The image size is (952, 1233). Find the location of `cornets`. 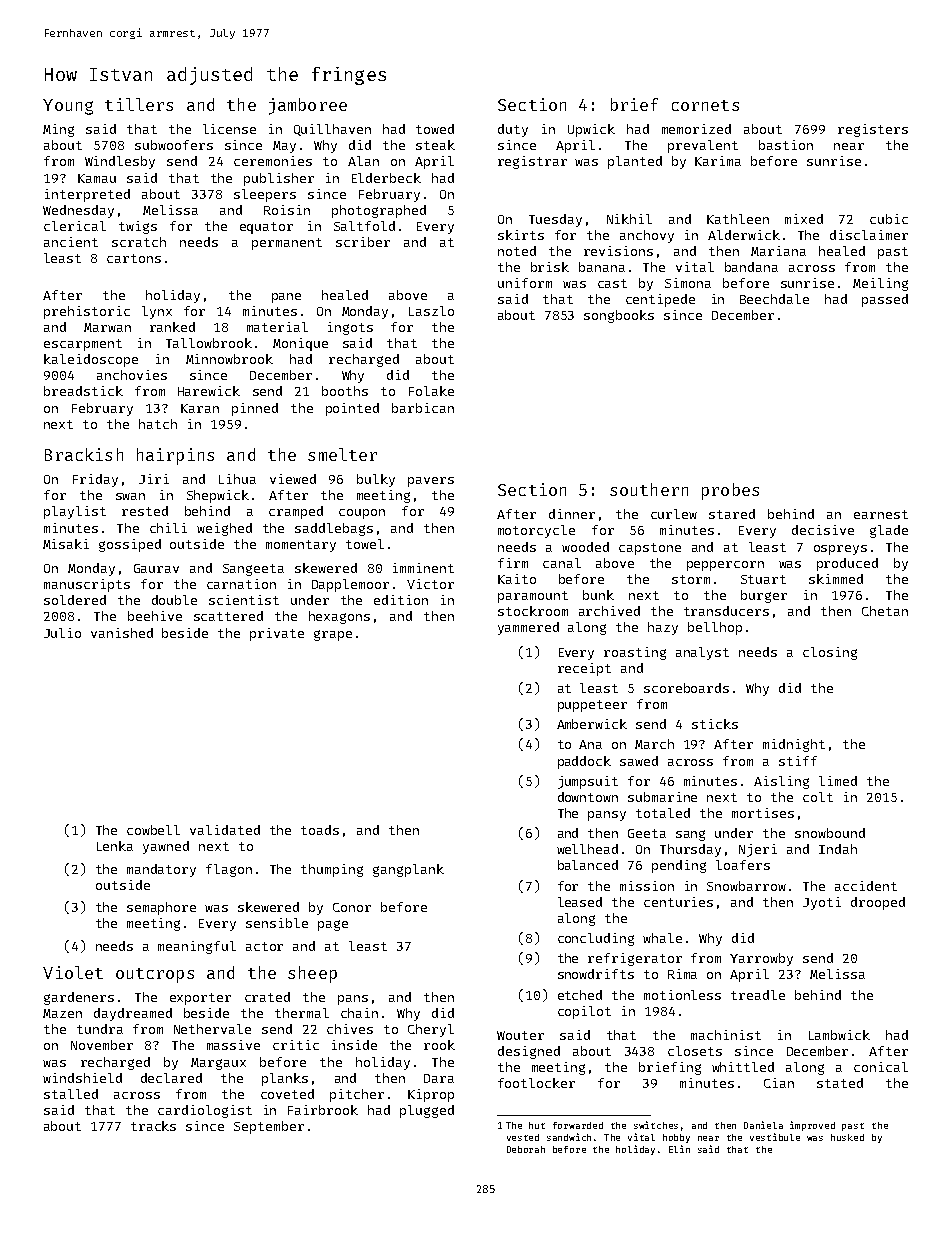

cornets is located at coordinates (705, 105).
